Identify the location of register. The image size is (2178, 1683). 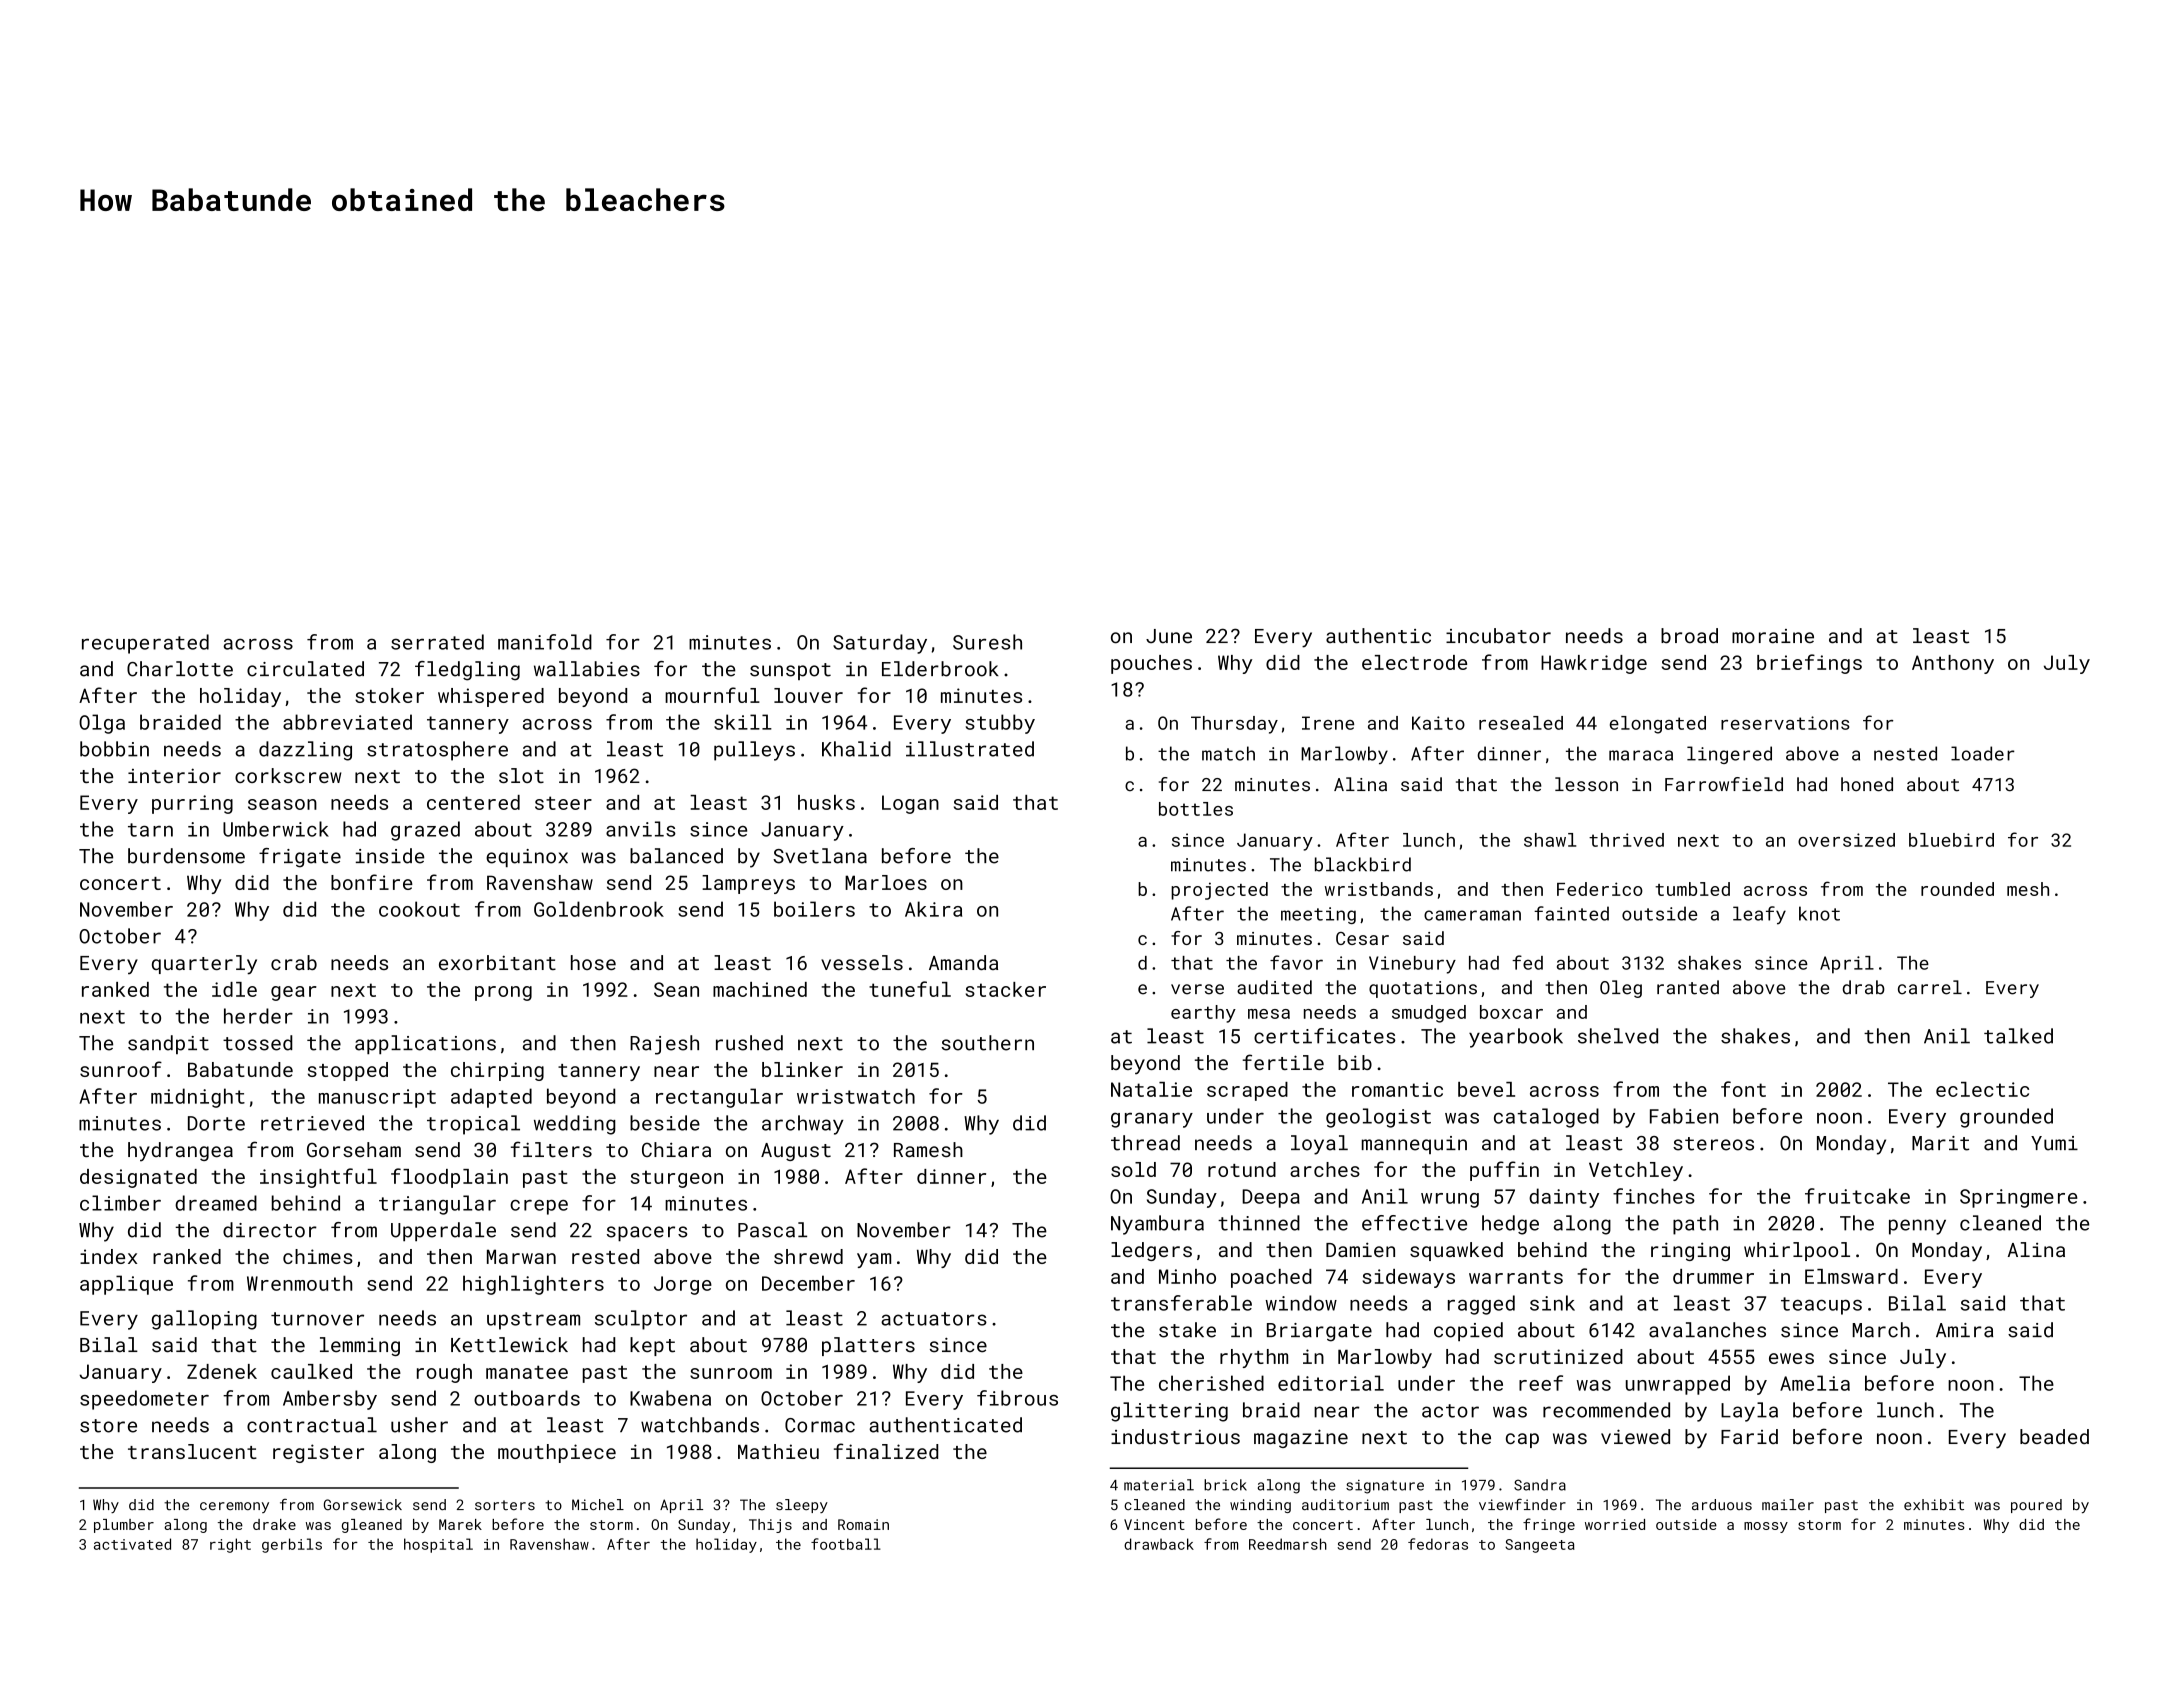
(318, 1453).
